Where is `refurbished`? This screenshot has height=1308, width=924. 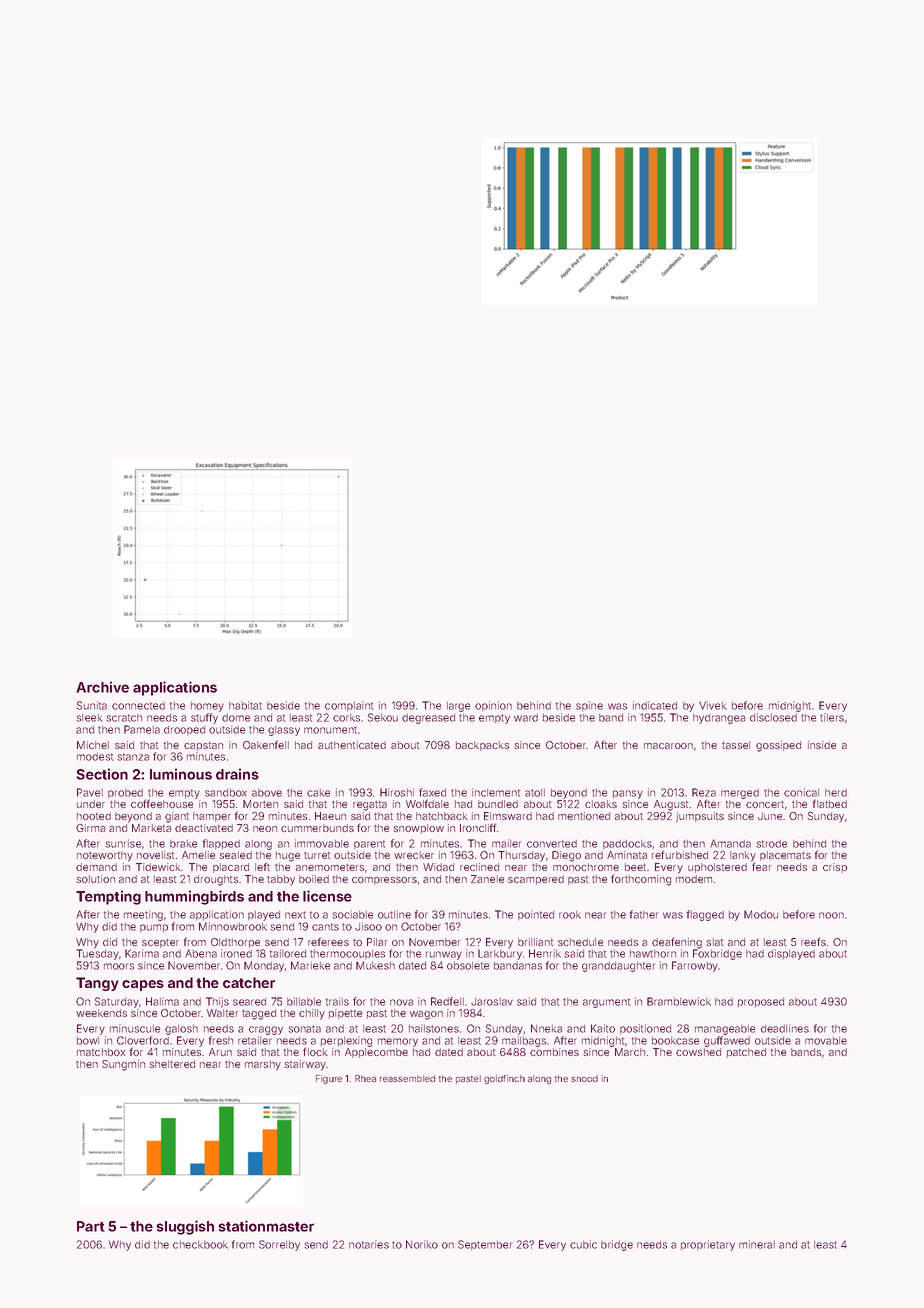 refurbished is located at coordinates (680, 854).
